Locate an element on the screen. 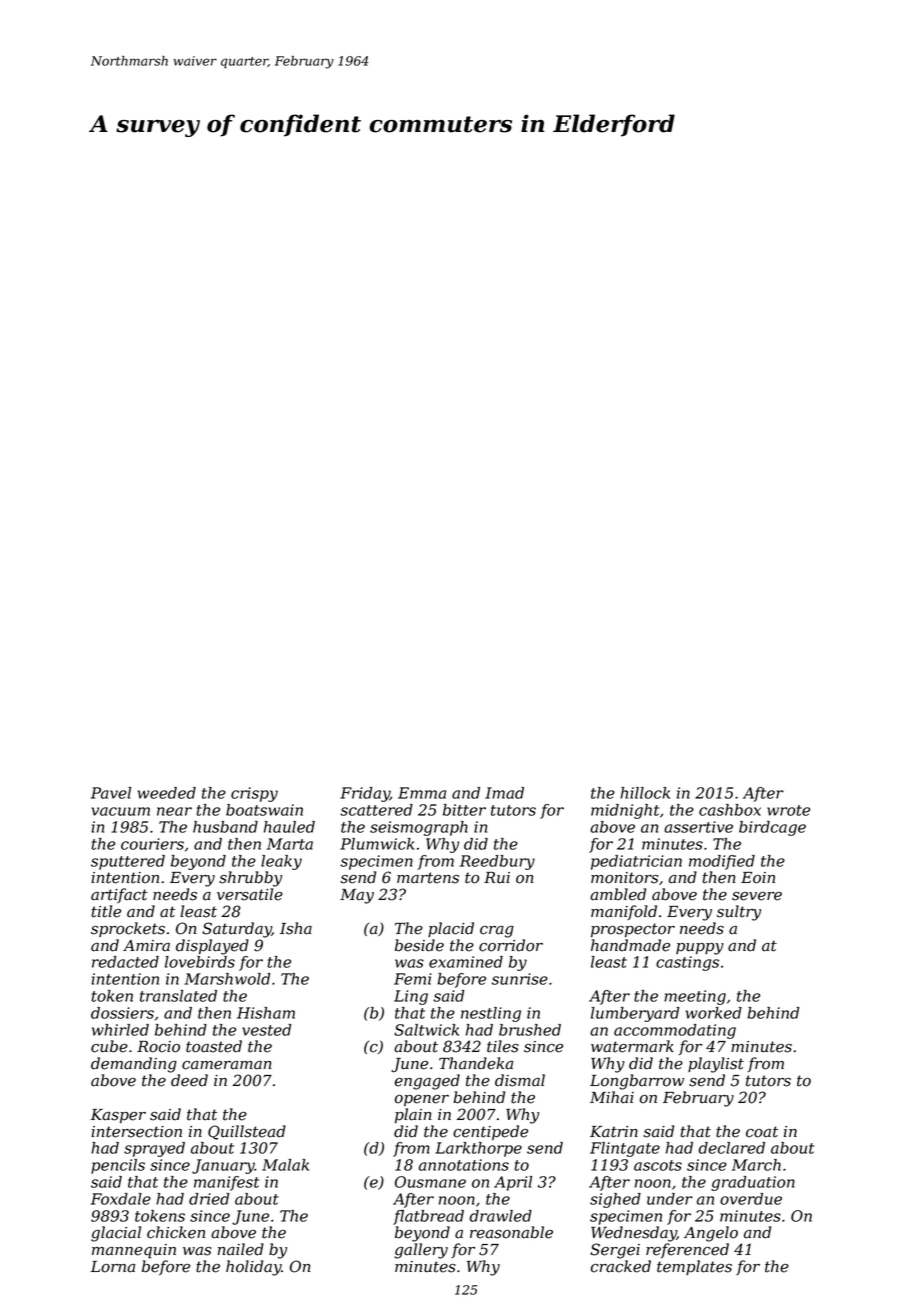 The width and height of the screenshot is (908, 1316). deed is located at coordinates (189, 1080).
